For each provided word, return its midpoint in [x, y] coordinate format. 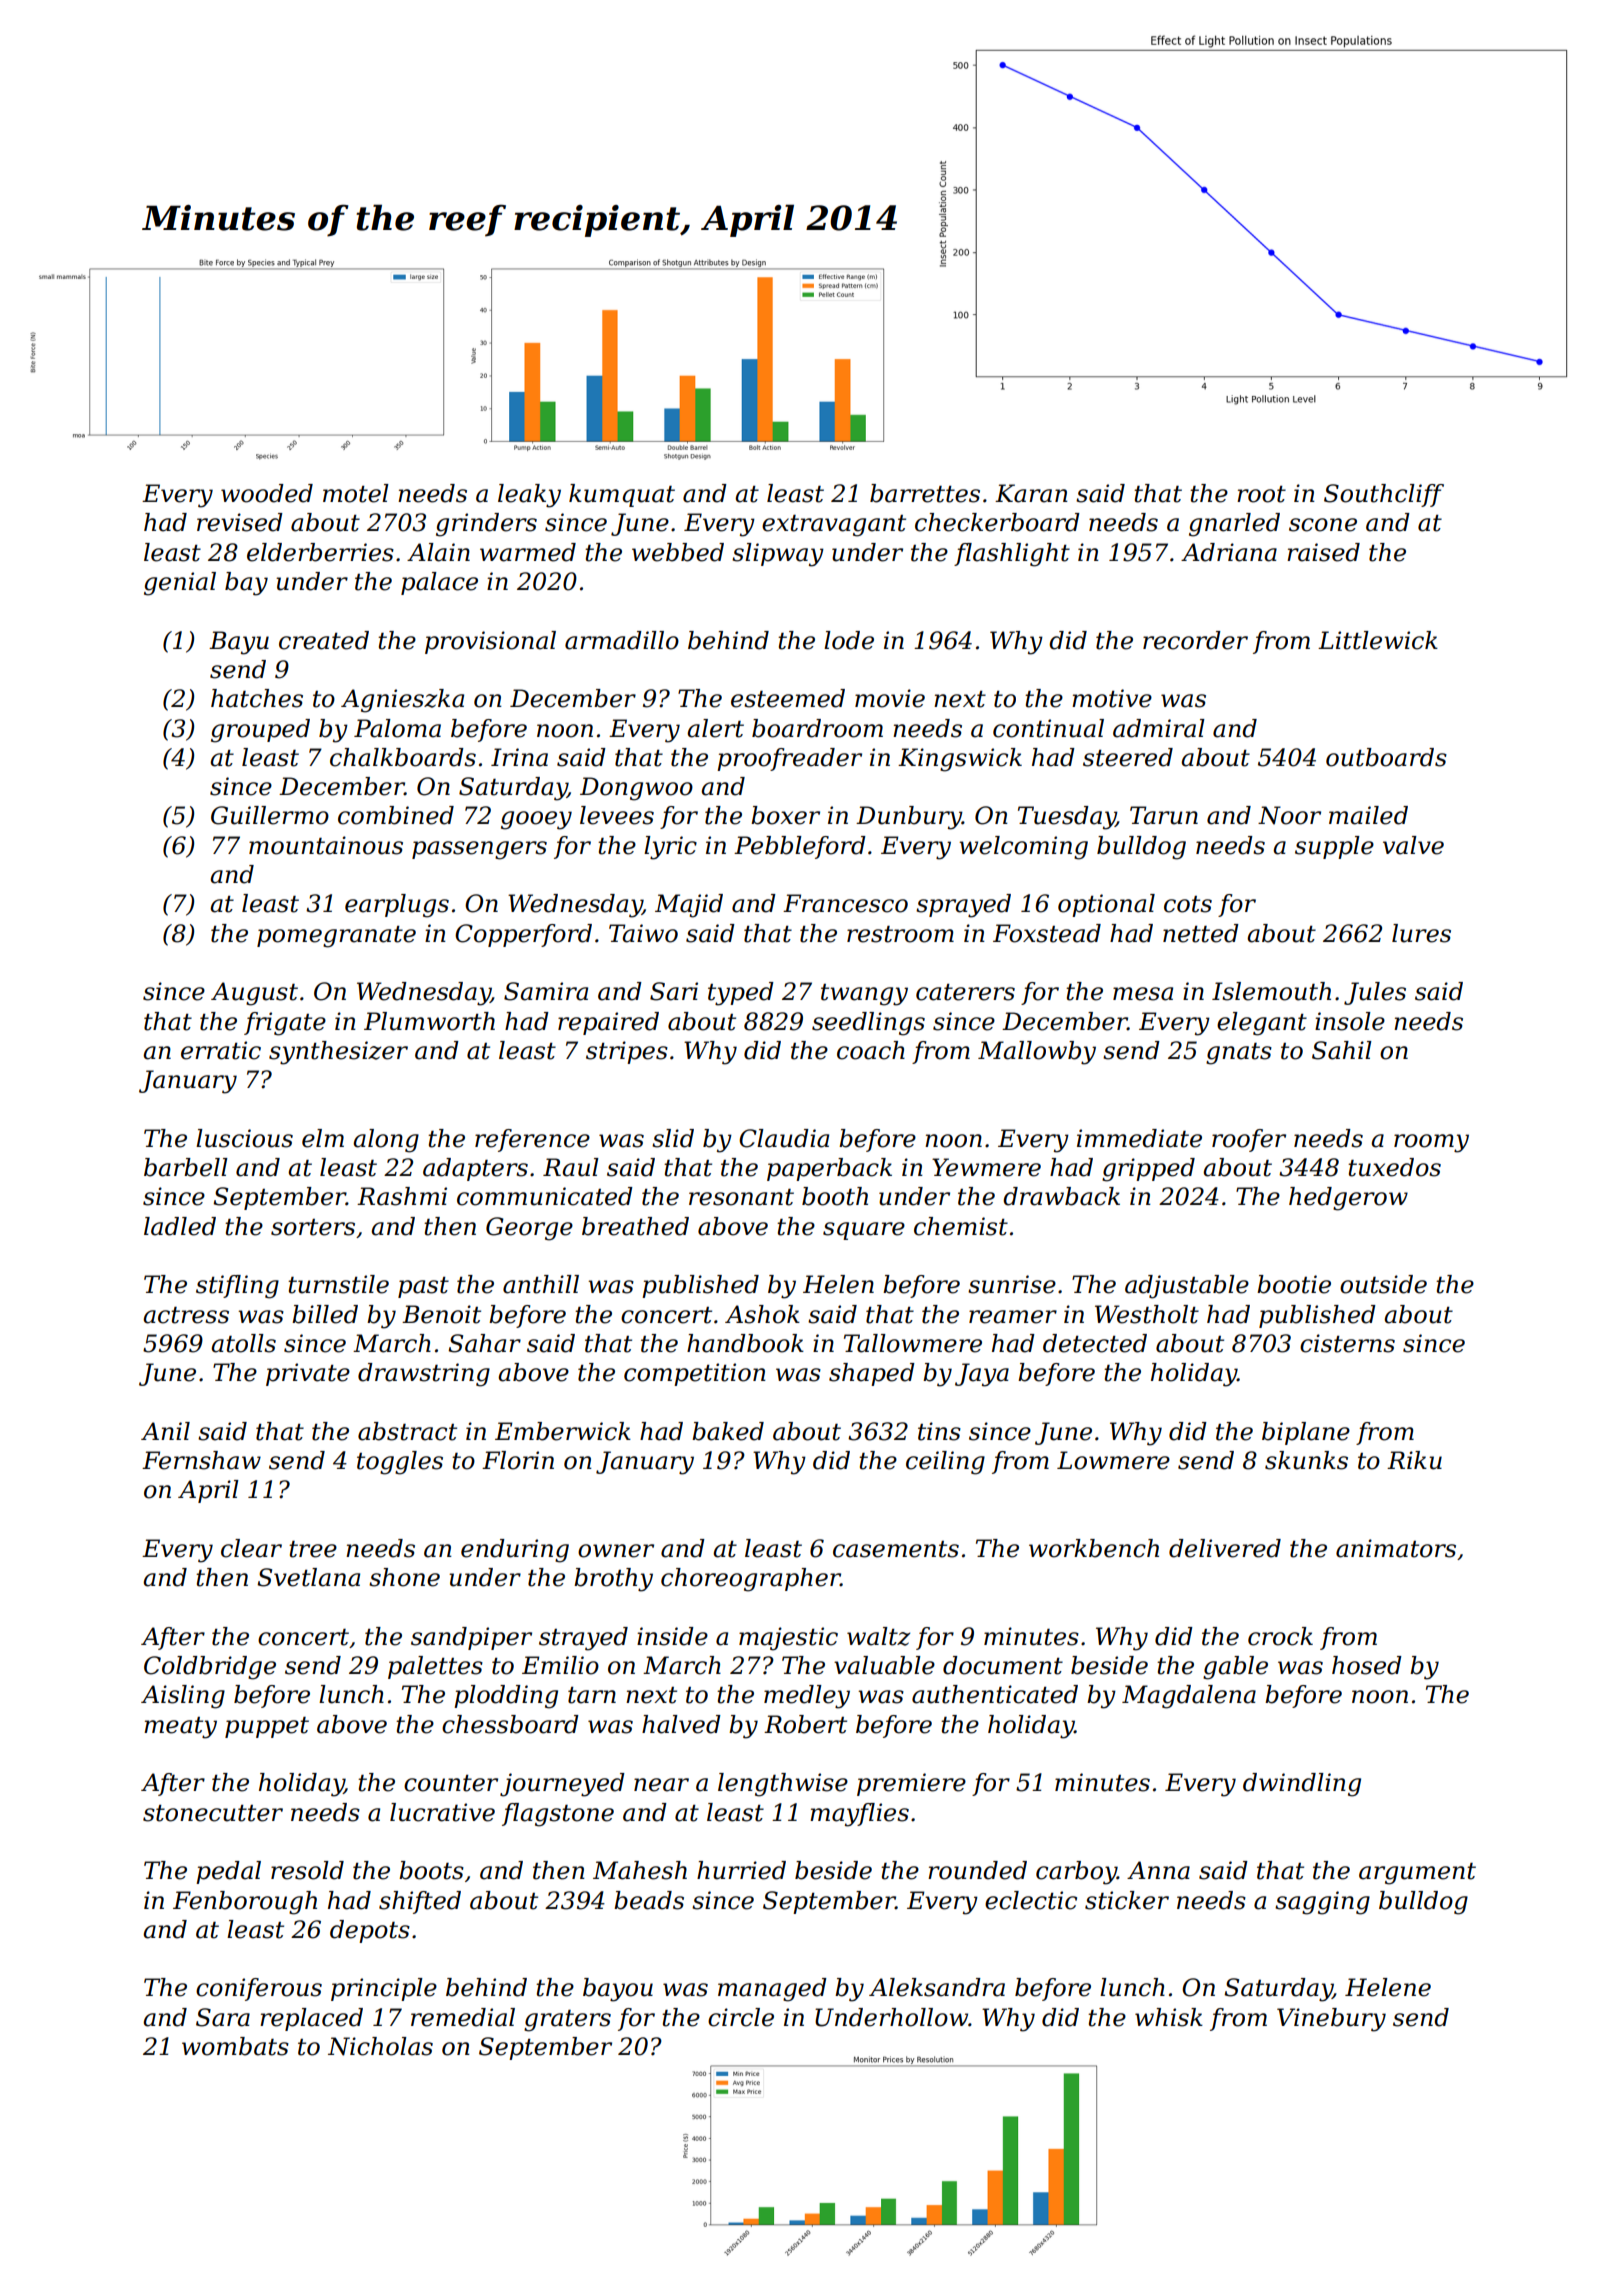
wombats [235, 2046]
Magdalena [1189, 1697]
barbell [186, 1167]
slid [673, 1138]
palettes [435, 1667]
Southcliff [1384, 495]
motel [356, 493]
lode [849, 640]
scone [1323, 525]
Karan [1031, 493]
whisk [1169, 2017]
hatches [257, 698]
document [1003, 1665]
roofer [1249, 1140]
